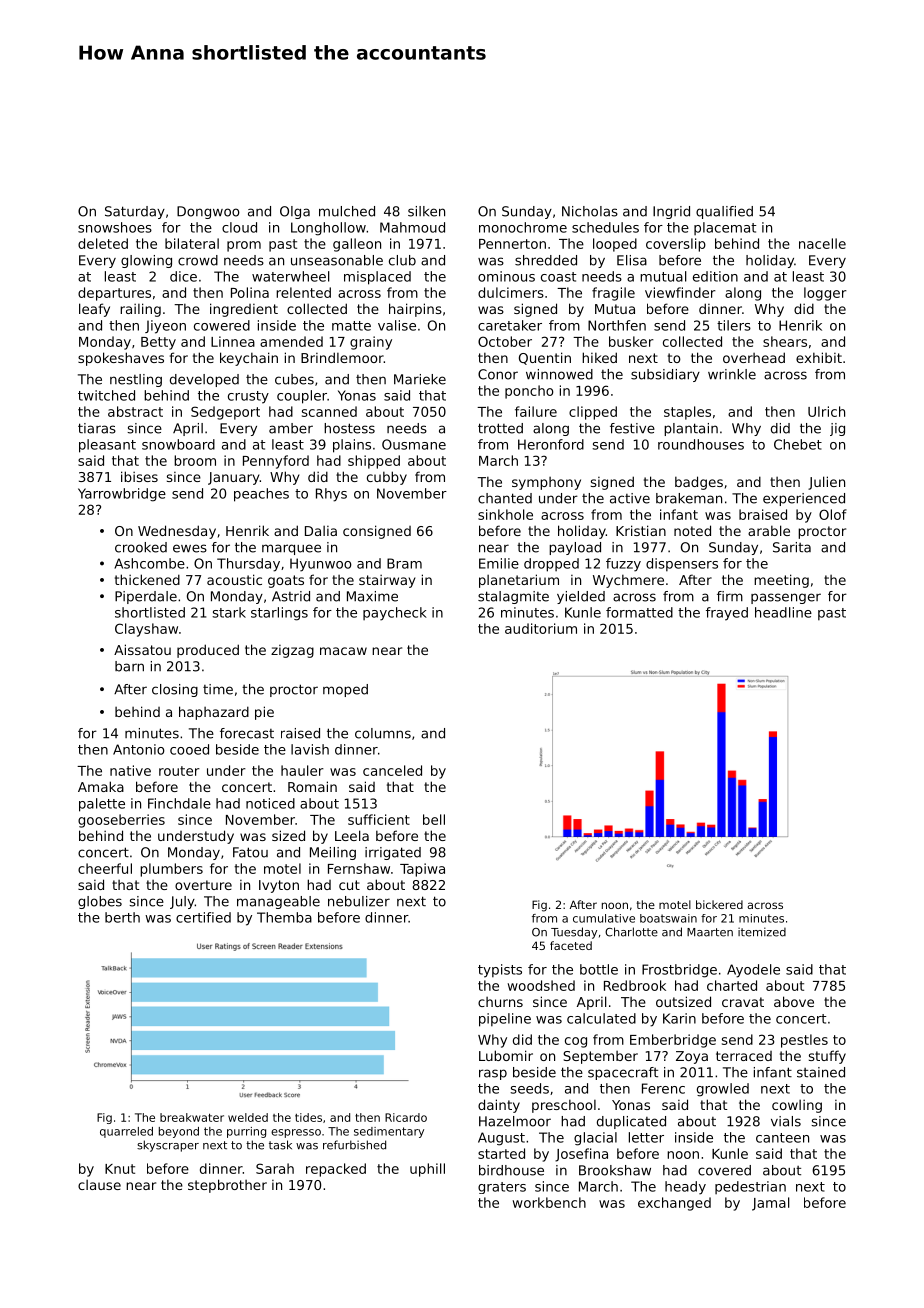 Image resolution: width=924 pixels, height=1308 pixels. Describe the element at coordinates (783, 612) in the page. I see `headline` at that location.
